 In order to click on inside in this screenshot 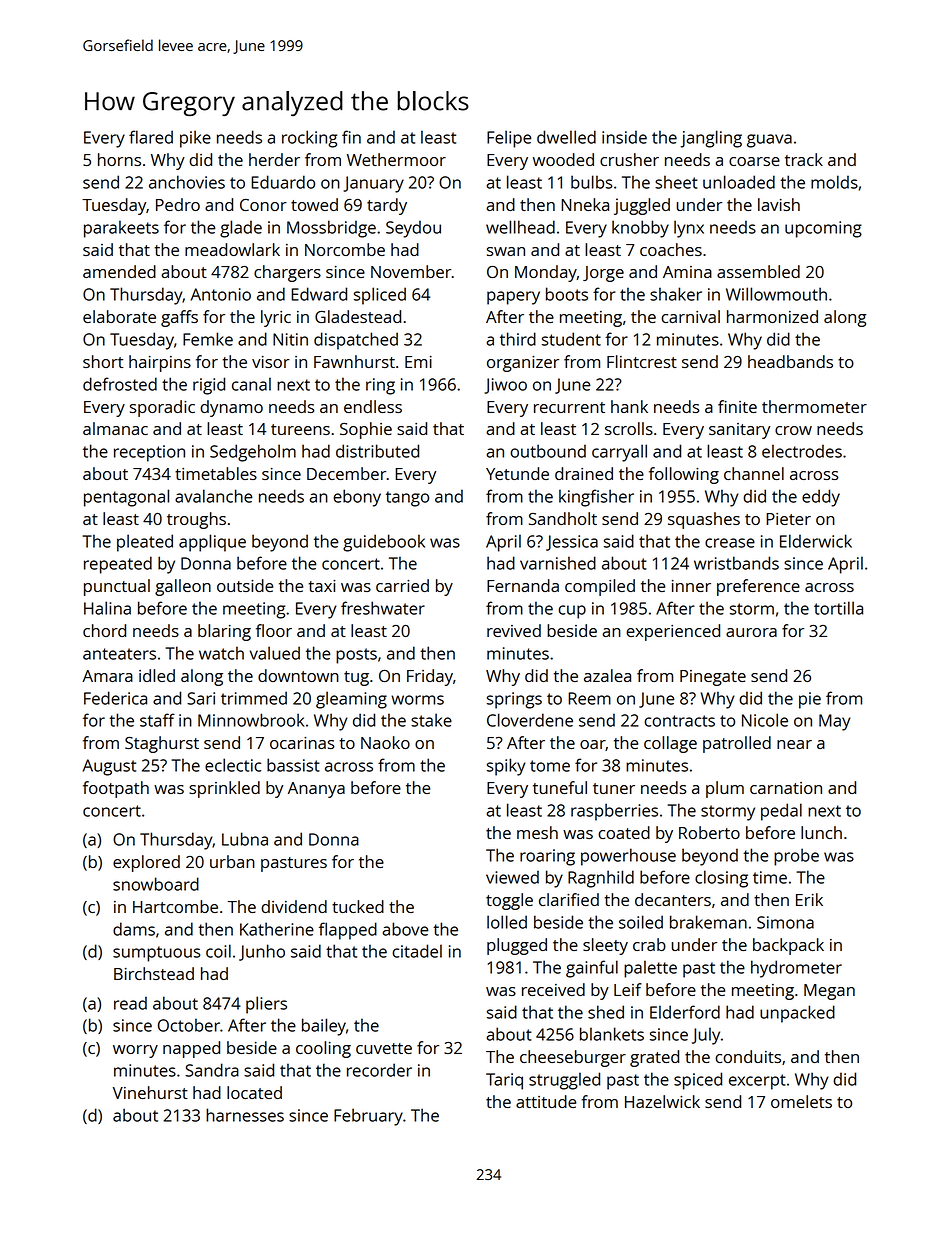, I will do `click(624, 137)`.
